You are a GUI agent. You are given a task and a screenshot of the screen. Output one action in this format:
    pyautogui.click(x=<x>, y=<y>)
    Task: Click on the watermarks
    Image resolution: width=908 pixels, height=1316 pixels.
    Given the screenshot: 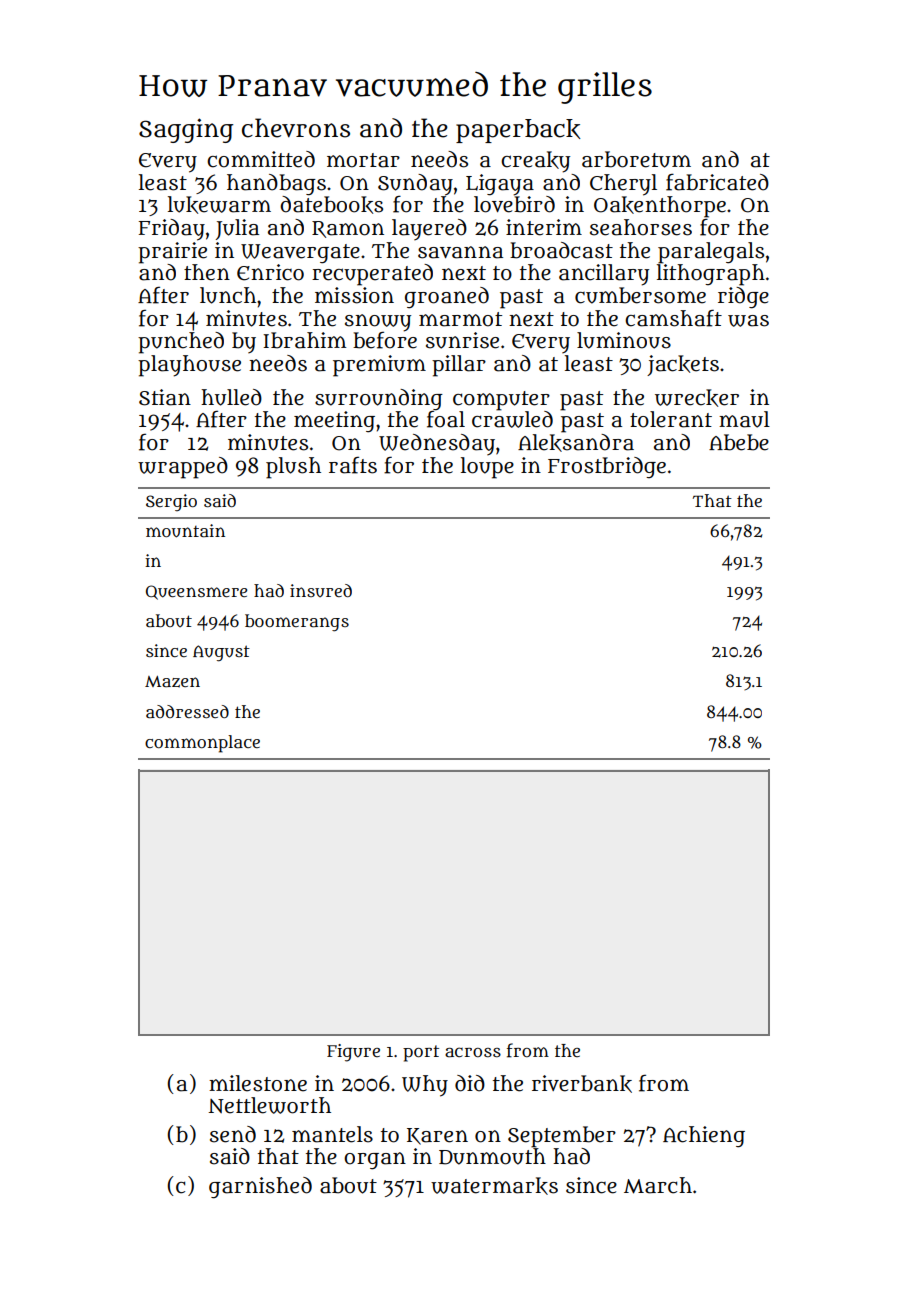 What is the action you would take?
    pyautogui.click(x=494, y=1186)
